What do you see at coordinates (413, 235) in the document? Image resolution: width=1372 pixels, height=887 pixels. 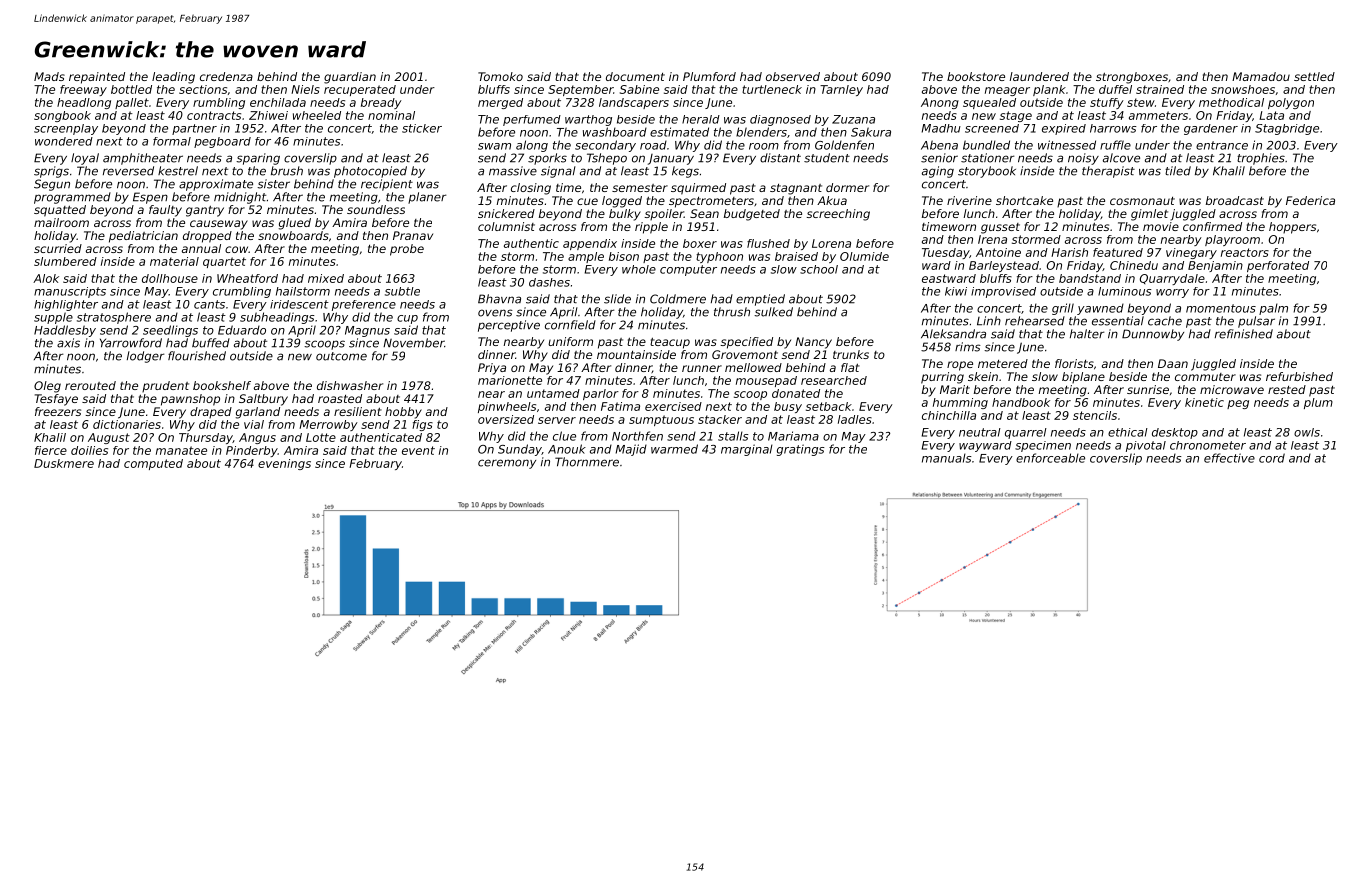 I see `Pranav` at bounding box center [413, 235].
